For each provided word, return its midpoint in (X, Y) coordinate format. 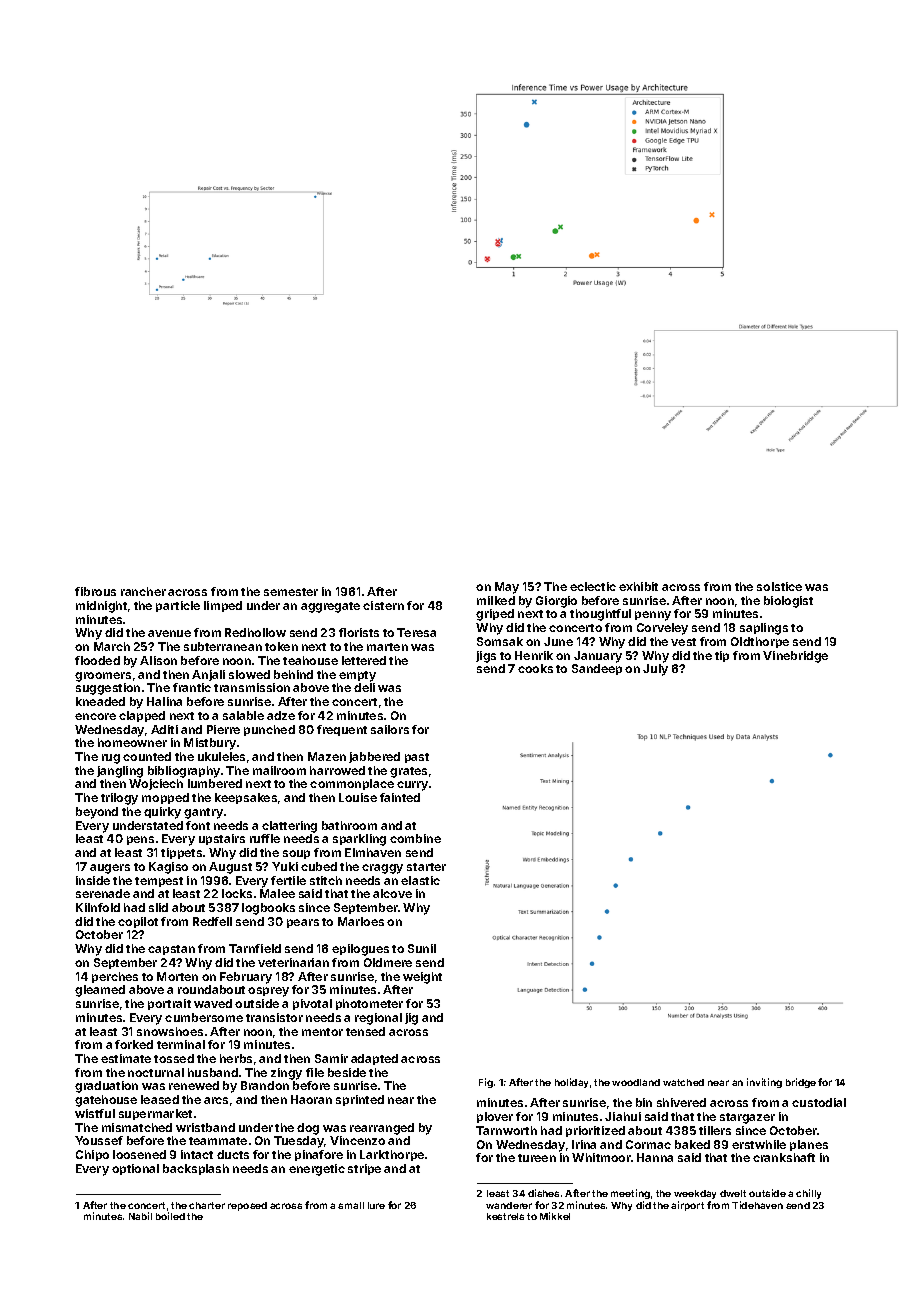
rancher (143, 591)
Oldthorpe (760, 642)
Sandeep (597, 669)
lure (376, 1205)
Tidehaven (757, 1205)
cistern (383, 605)
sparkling (359, 840)
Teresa (416, 632)
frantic (192, 687)
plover (495, 1117)
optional (135, 1169)
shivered (681, 1102)
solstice (779, 586)
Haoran (311, 1099)
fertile (288, 880)
